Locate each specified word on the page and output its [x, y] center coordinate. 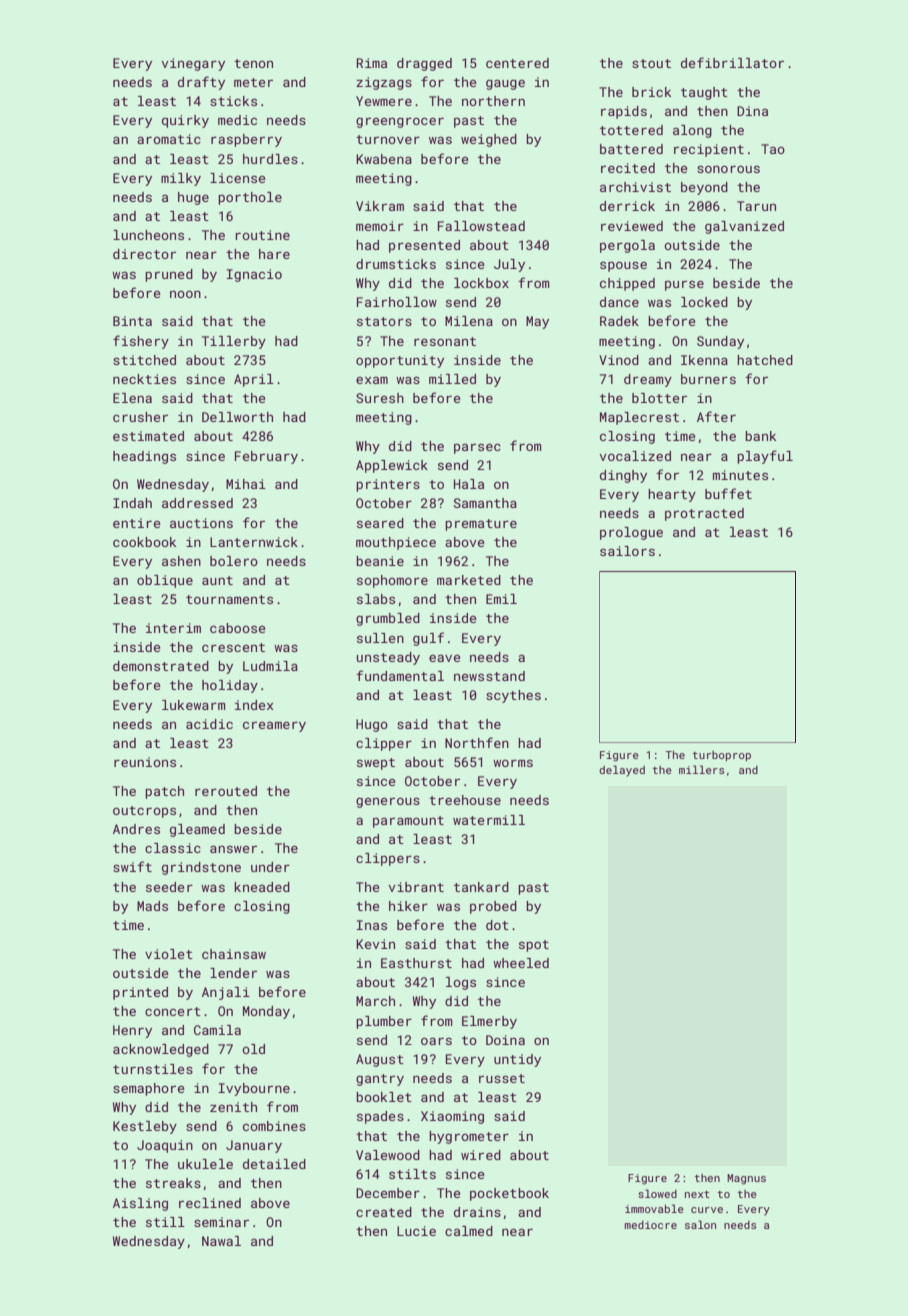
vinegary [193, 64]
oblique [165, 581]
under [270, 867]
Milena [469, 321]
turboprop [722, 756]
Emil [501, 599]
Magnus [746, 1179]
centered [517, 63]
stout [651, 63]
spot [534, 946]
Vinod [619, 360]
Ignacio [254, 275]
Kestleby [145, 1127]
